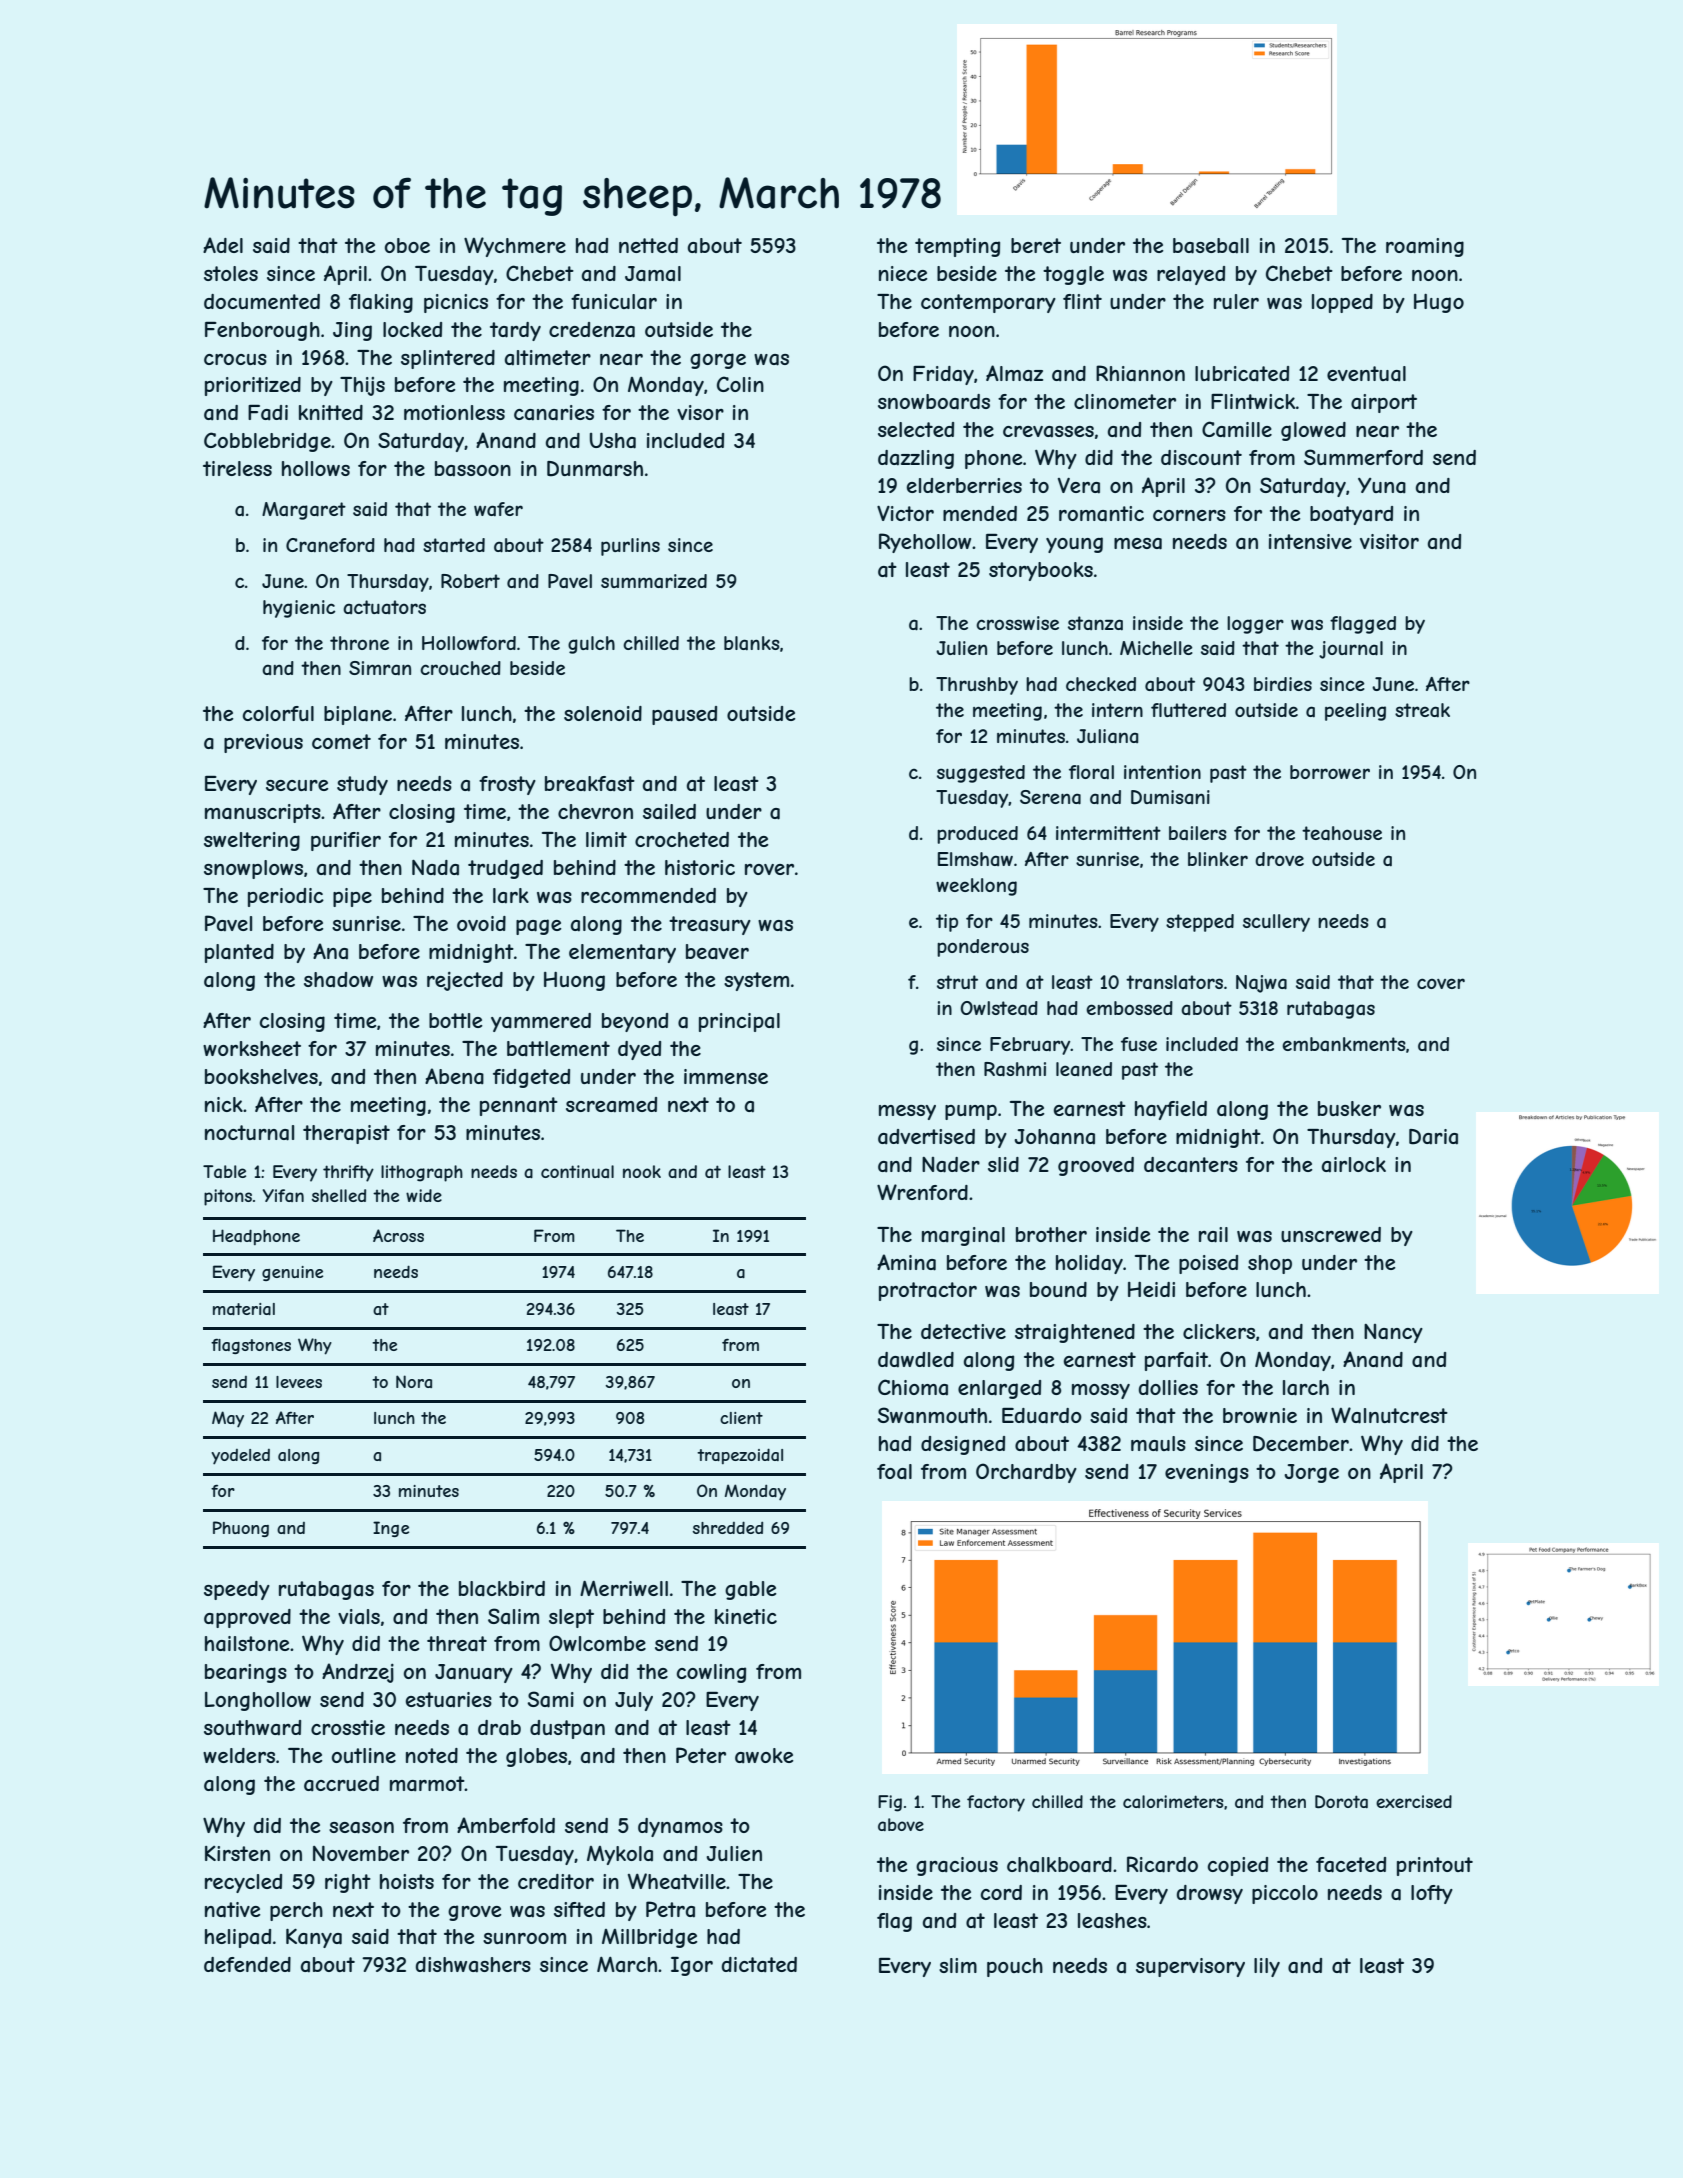  What do you see at coordinates (223, 245) in the screenshot?
I see `Adel` at bounding box center [223, 245].
